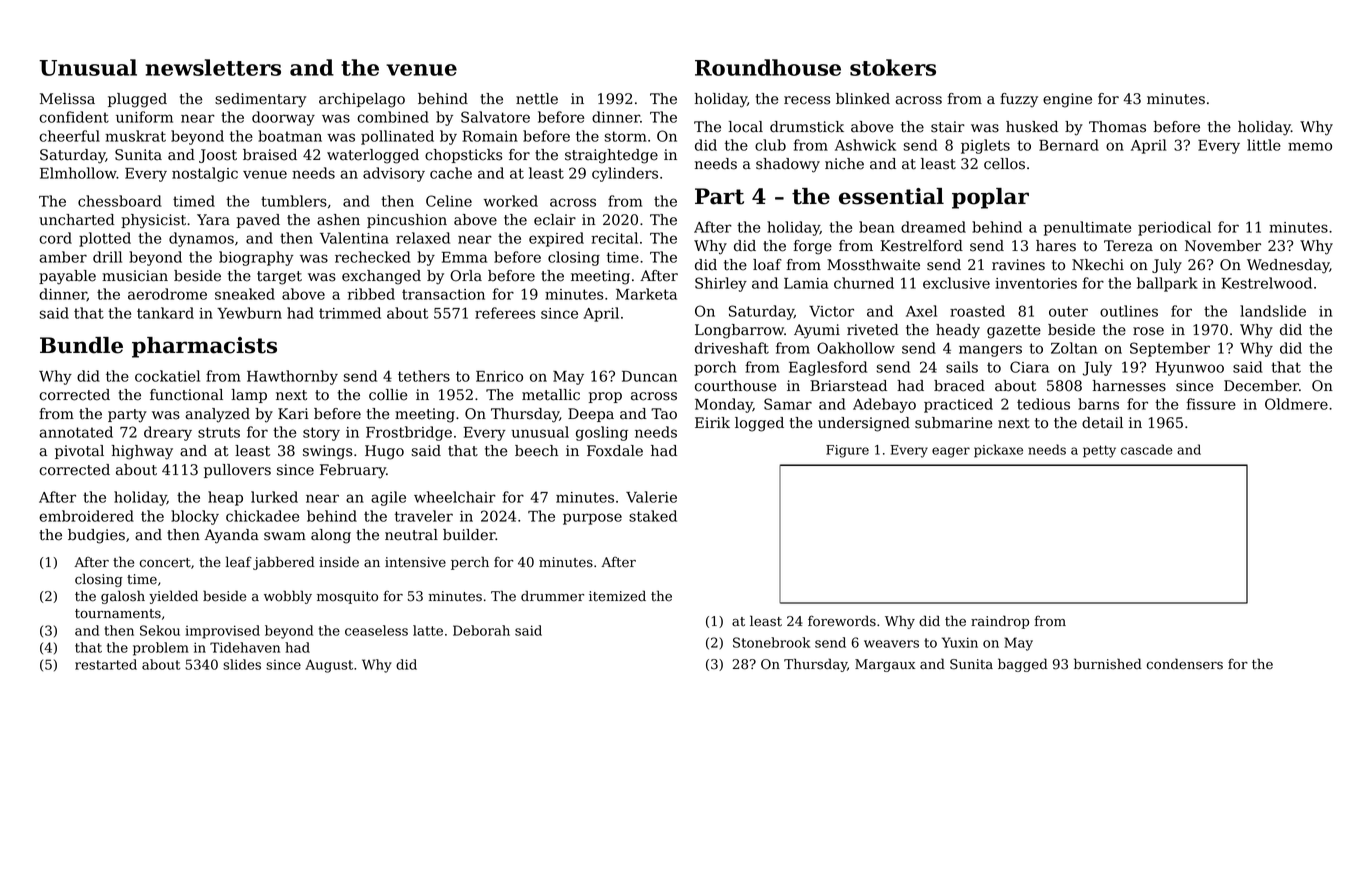 This image has height=887, width=1372. I want to click on Margaux, so click(885, 665).
